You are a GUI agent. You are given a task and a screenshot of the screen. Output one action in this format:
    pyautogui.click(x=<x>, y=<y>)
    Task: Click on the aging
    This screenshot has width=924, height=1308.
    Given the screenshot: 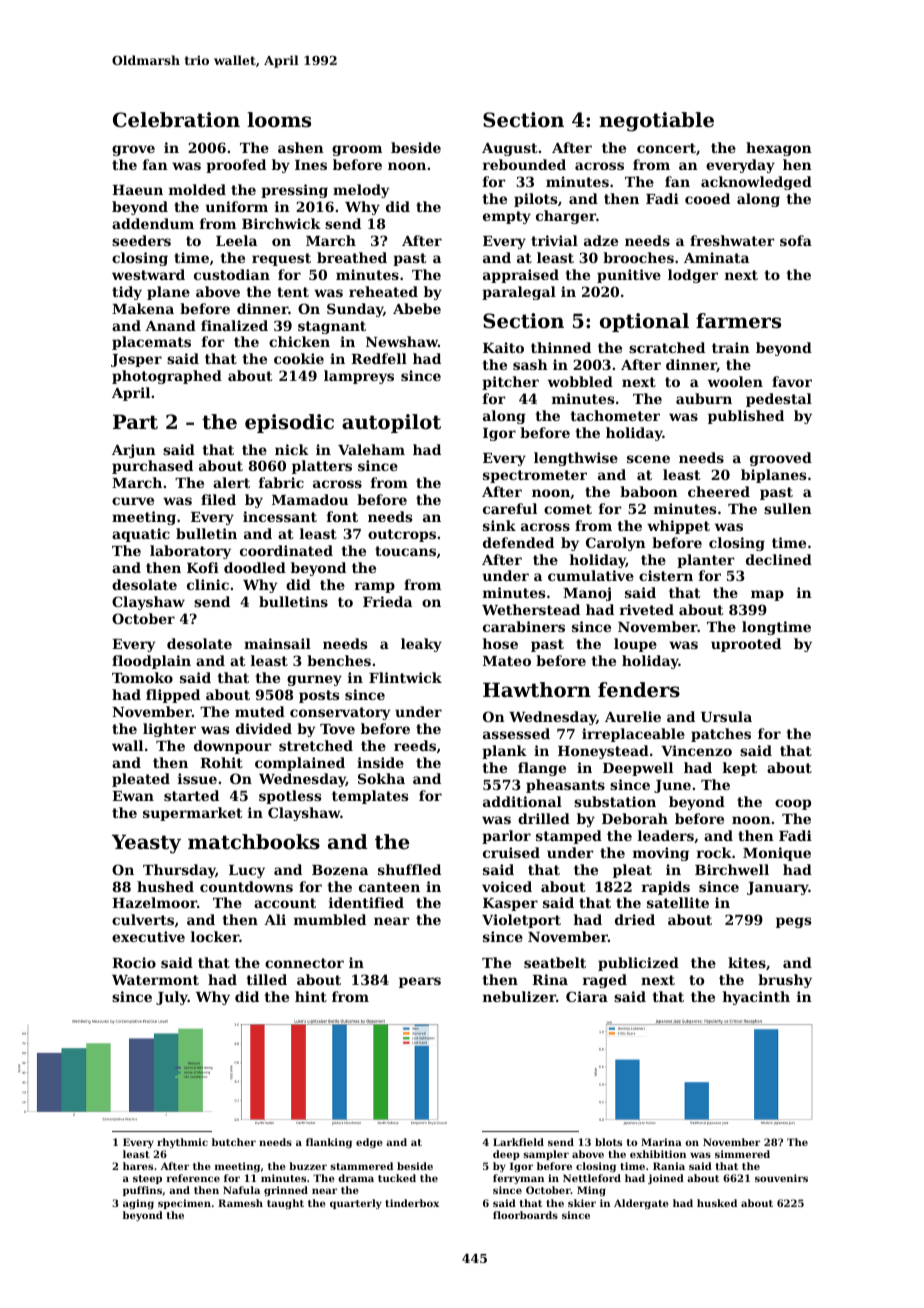 What is the action you would take?
    pyautogui.click(x=138, y=1204)
